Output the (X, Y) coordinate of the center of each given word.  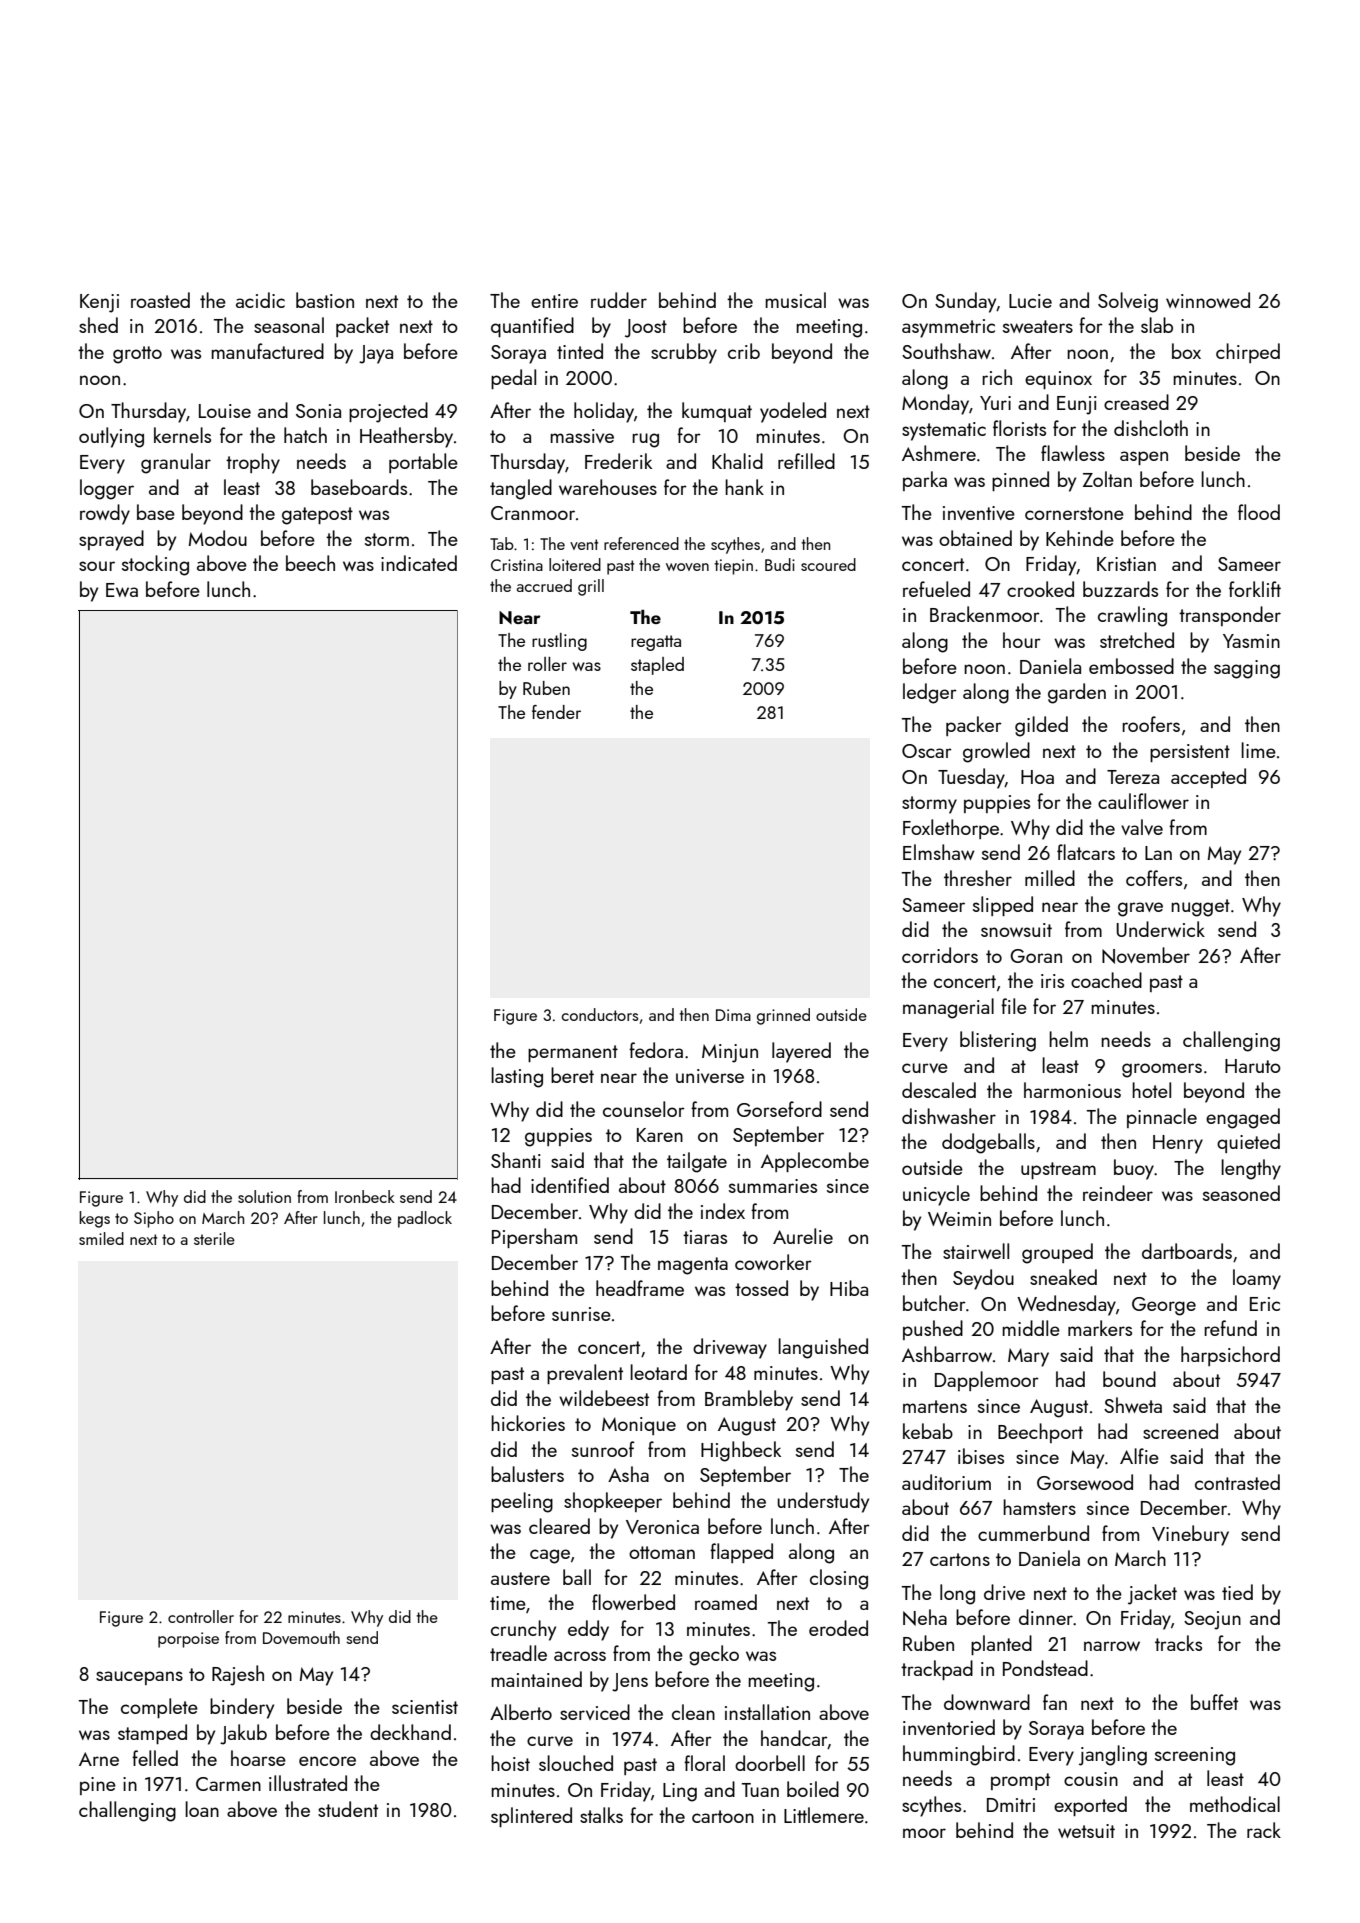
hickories (528, 1423)
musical (795, 300)
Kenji (99, 303)
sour (97, 566)
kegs (94, 1219)
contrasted (1237, 1482)
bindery (242, 1708)
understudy (823, 1502)
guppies (558, 1137)
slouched (576, 1763)
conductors (600, 1014)
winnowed (1208, 300)
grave (1140, 909)
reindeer (1118, 1193)
